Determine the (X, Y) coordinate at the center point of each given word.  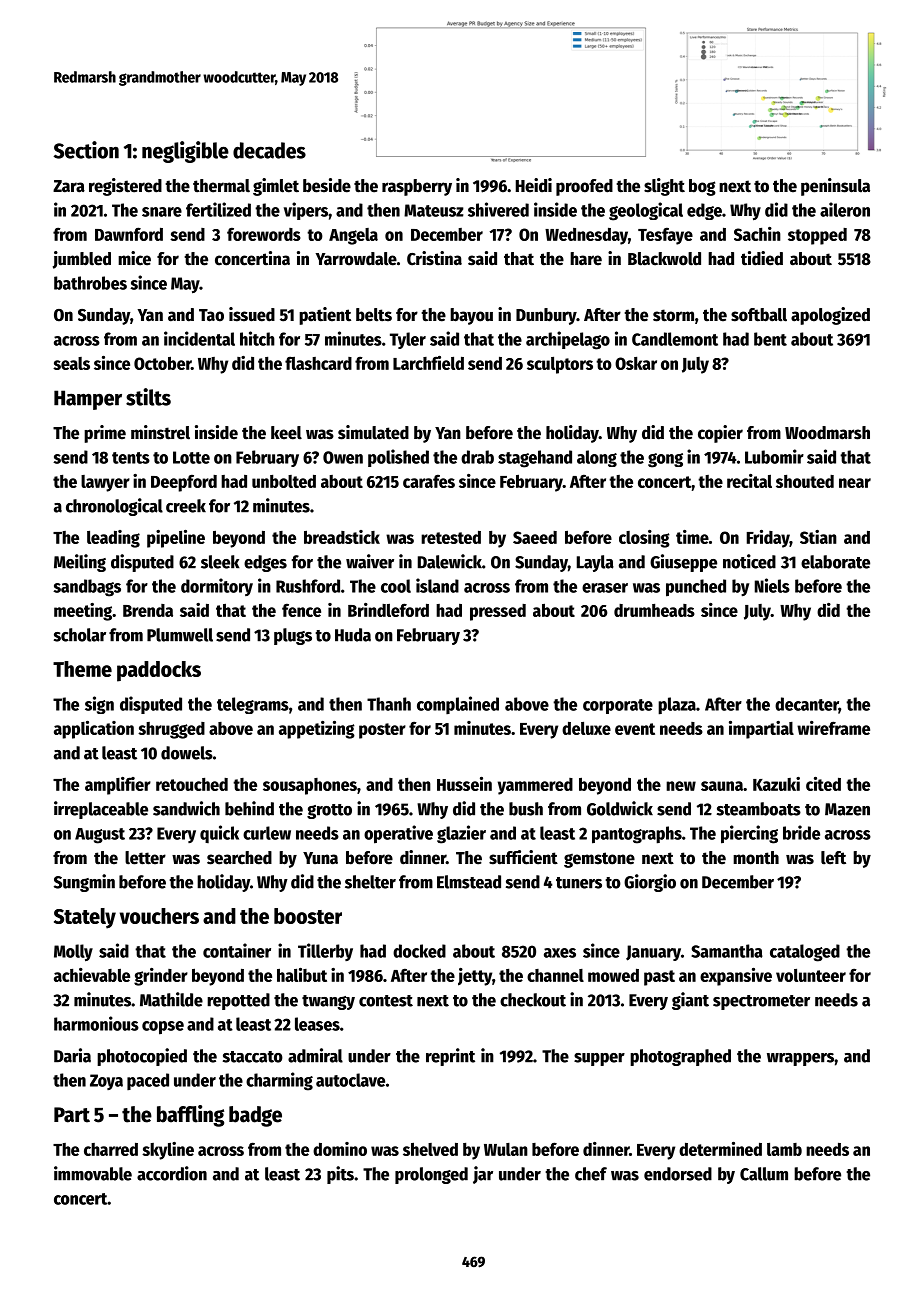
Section (86, 150)
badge (255, 1116)
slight (664, 187)
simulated (373, 432)
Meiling (80, 563)
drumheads (654, 610)
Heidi (534, 185)
